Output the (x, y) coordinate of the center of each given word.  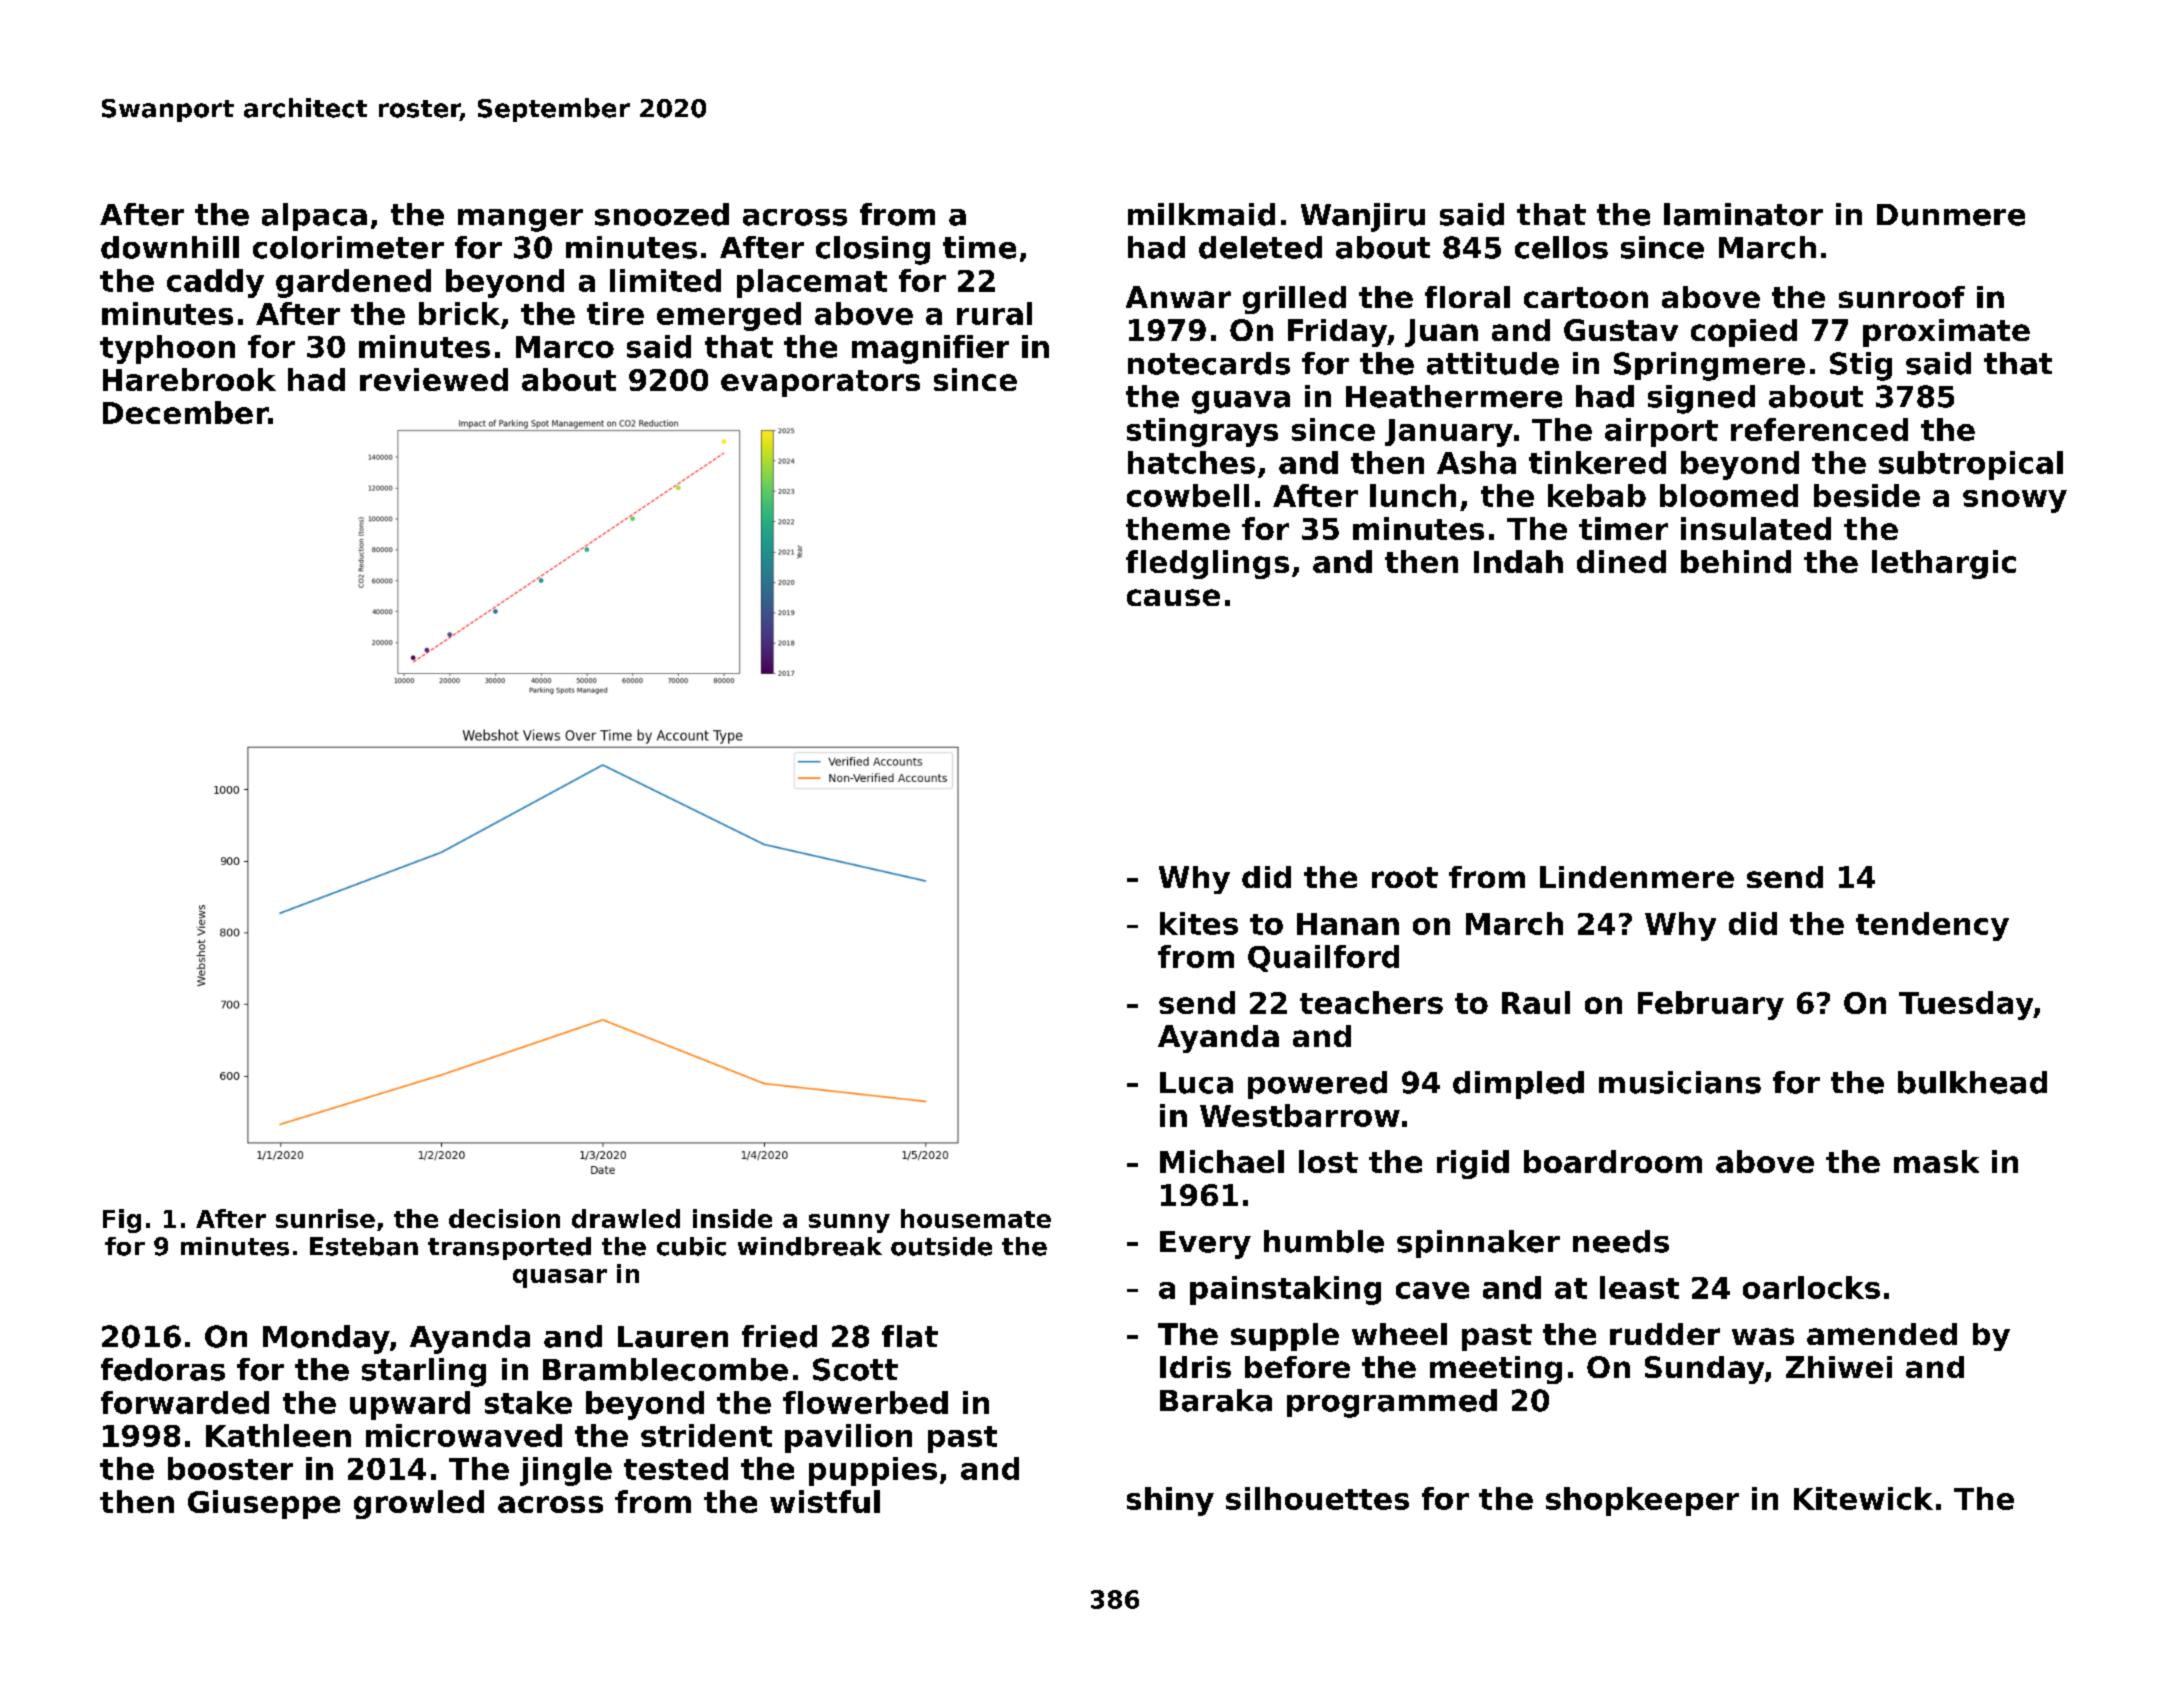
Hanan (1348, 924)
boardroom (1613, 1161)
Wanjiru (1363, 217)
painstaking (1285, 1290)
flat (910, 1336)
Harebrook (189, 379)
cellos (1561, 247)
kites (1199, 923)
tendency (1932, 926)
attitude (1493, 363)
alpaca (314, 217)
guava (1241, 402)
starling (424, 1372)
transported (509, 1248)
